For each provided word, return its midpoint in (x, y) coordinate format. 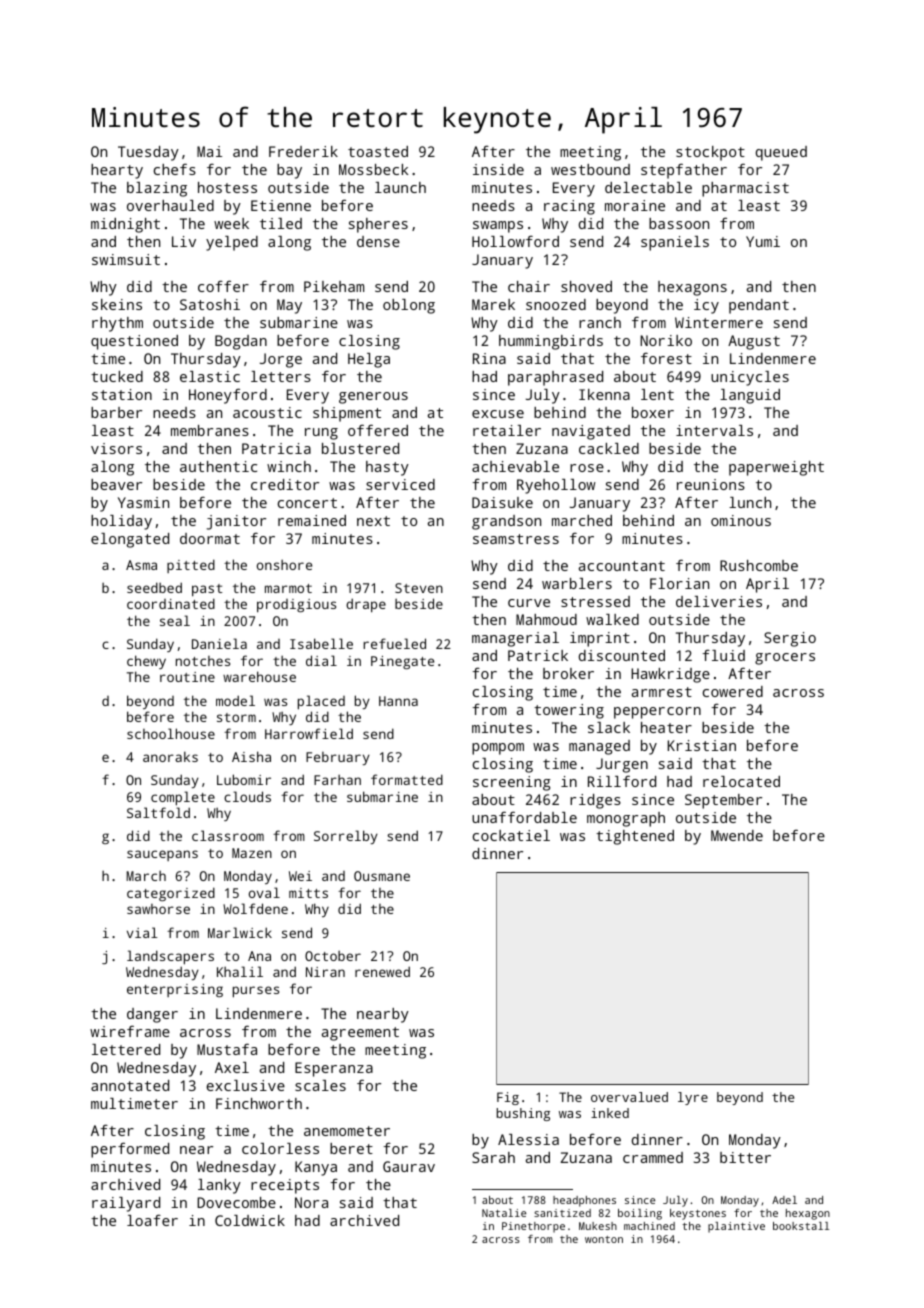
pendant (759, 306)
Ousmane (382, 876)
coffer (223, 286)
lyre (693, 1098)
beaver (116, 484)
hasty (387, 468)
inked (610, 1113)
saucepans (162, 855)
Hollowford (515, 241)
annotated (130, 1085)
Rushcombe (759, 565)
